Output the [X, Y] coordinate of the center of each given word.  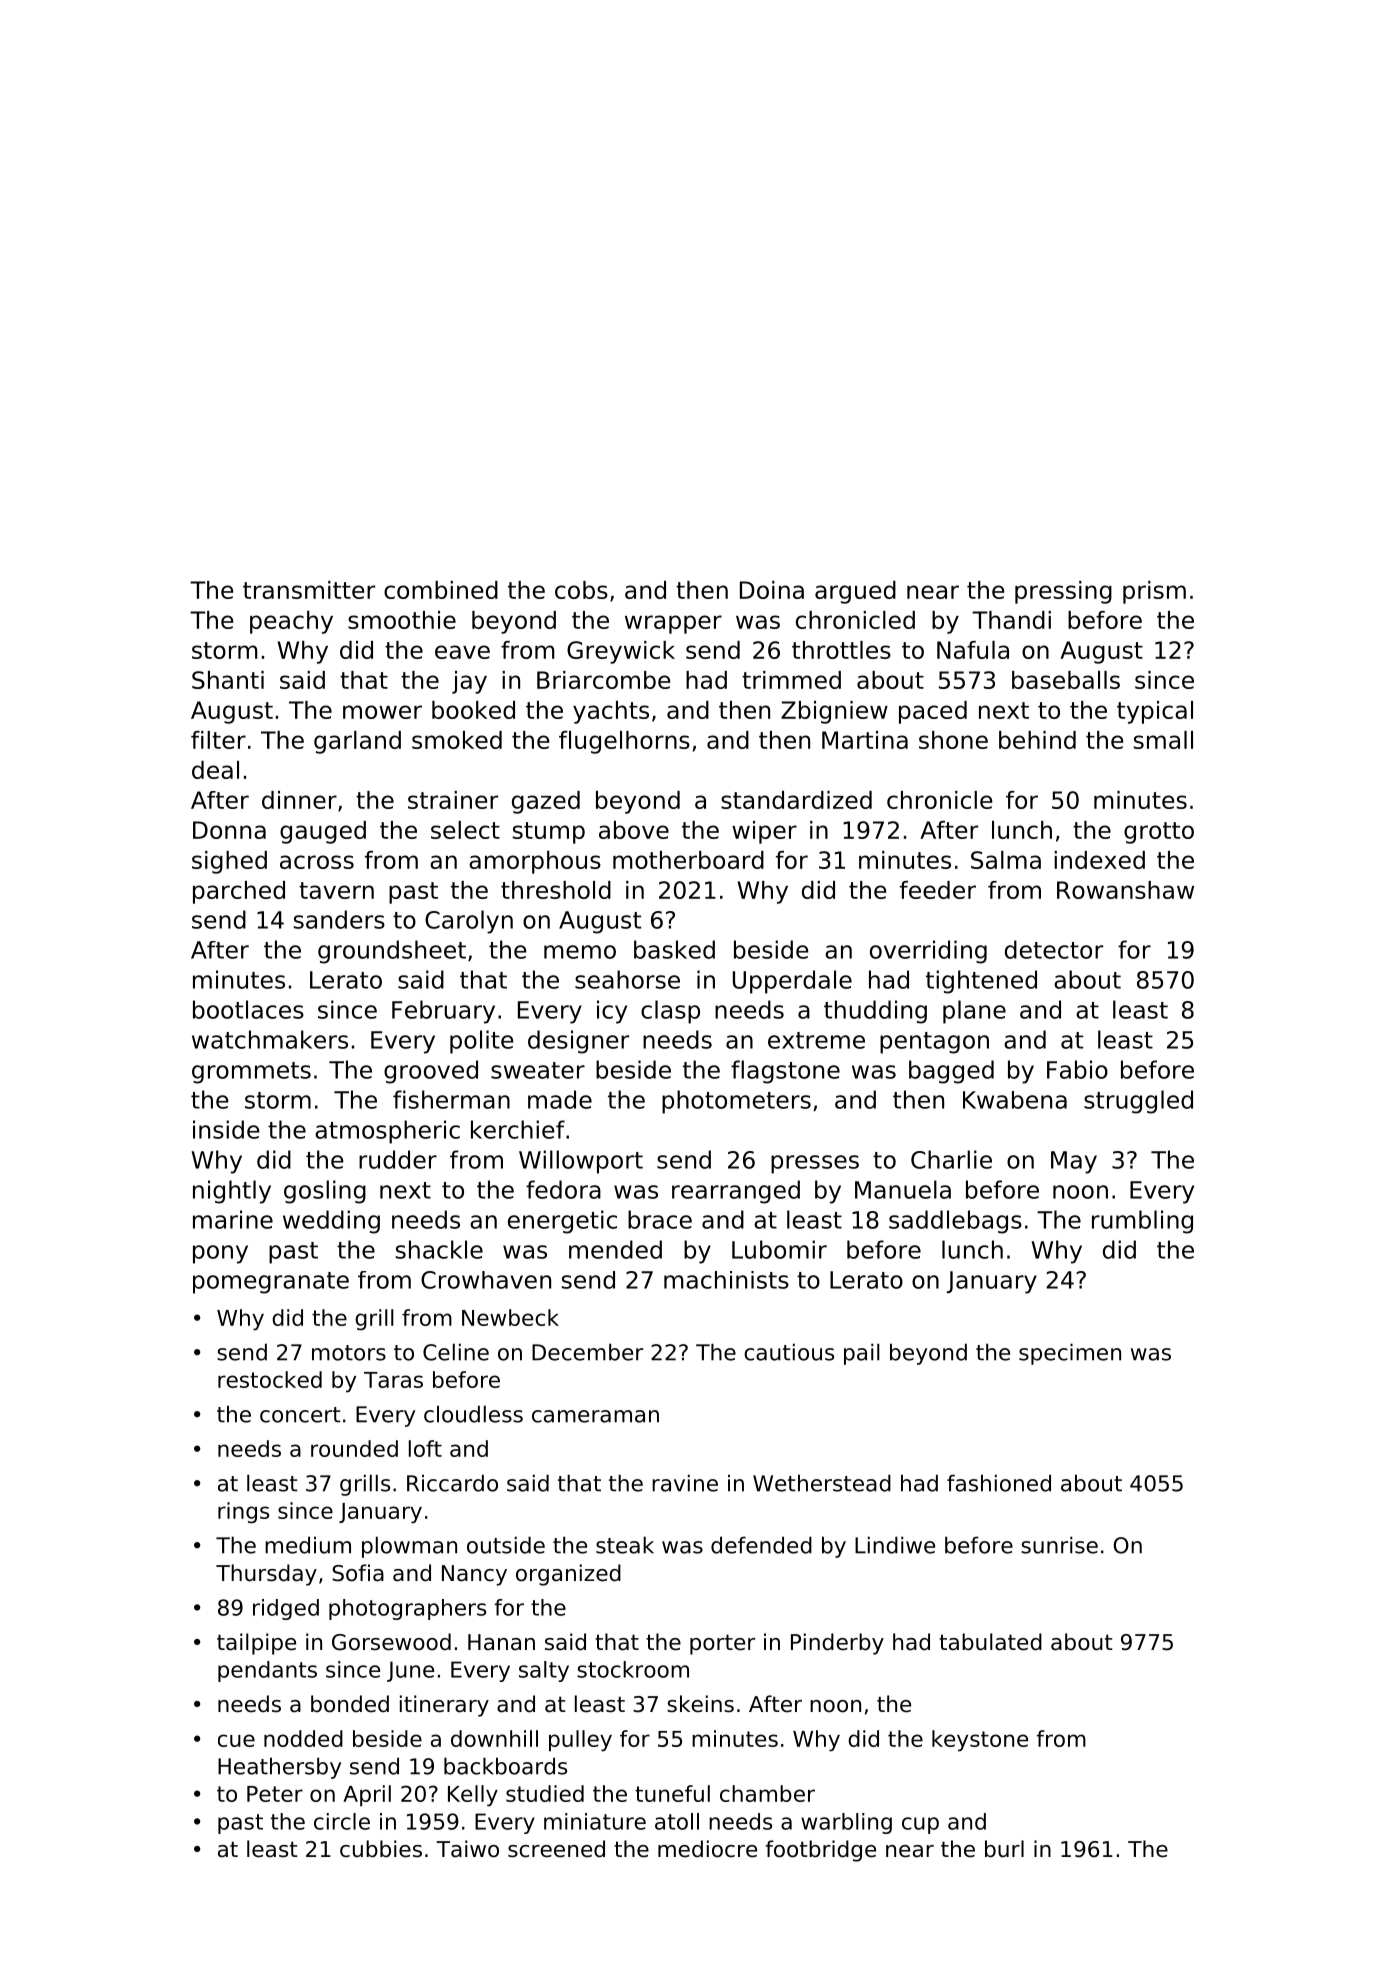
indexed [1099, 860]
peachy [291, 622]
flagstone [785, 1072]
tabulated [990, 1642]
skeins [700, 1704]
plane [974, 1012]
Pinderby [837, 1644]
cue [236, 1740]
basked [674, 949]
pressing [1063, 592]
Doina [772, 590]
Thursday [266, 1575]
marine [233, 1219]
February [443, 1012]
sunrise [1059, 1545]
